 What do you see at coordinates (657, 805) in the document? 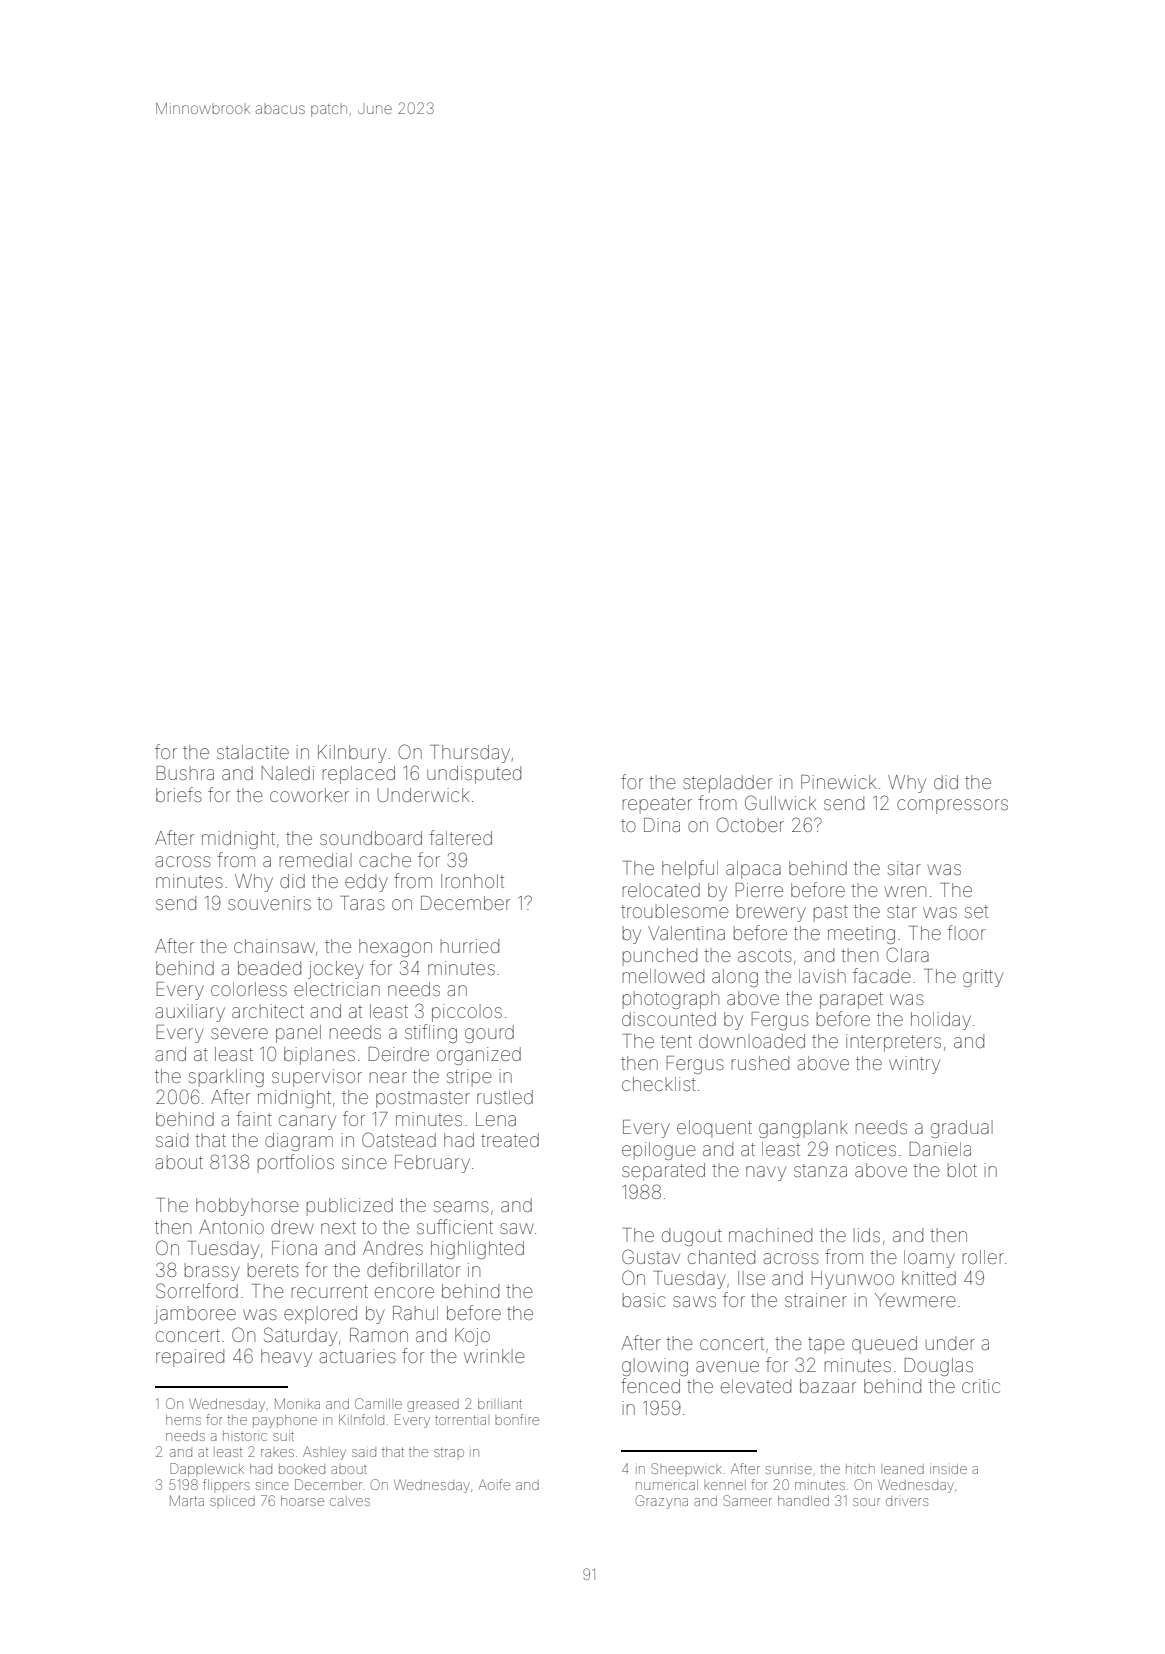
I see `repeater` at bounding box center [657, 805].
